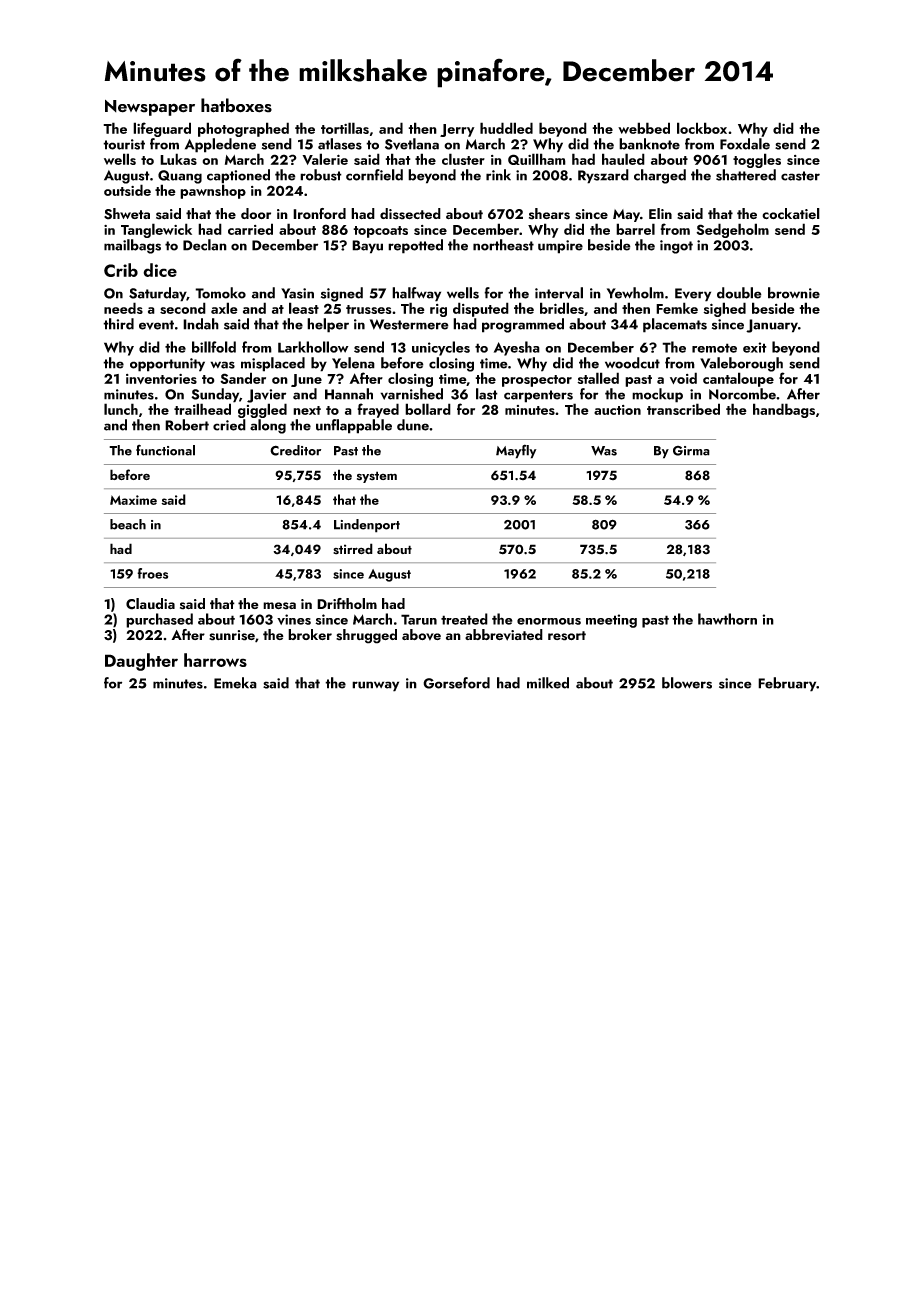 Image resolution: width=924 pixels, height=1308 pixels. Describe the element at coordinates (238, 176) in the screenshot. I see `captioned` at that location.
